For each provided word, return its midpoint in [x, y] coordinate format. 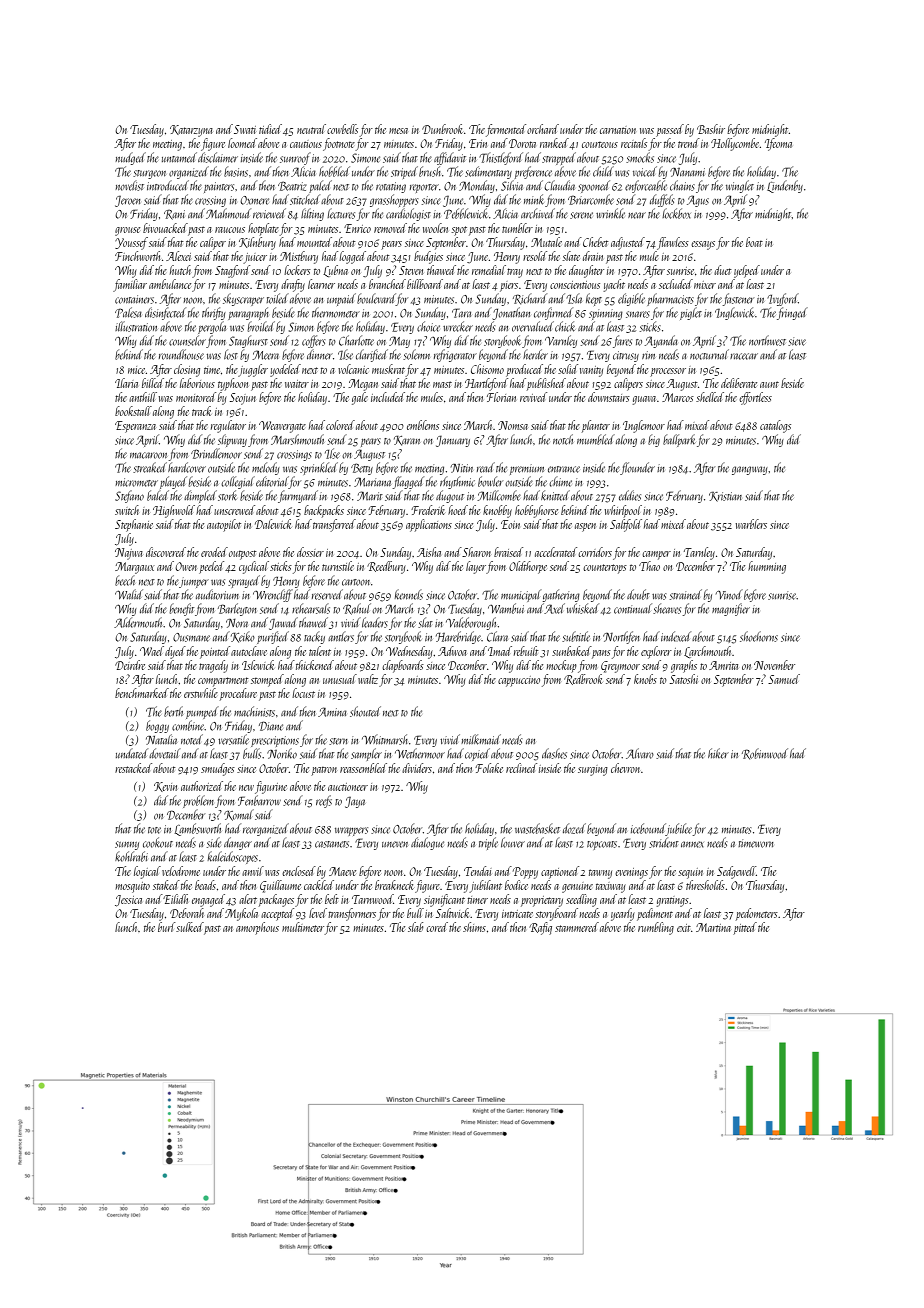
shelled [710, 397]
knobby [497, 511]
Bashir [711, 129]
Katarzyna [191, 131]
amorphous [257, 928]
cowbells [342, 129]
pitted [745, 928]
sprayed [244, 581]
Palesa [128, 312]
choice [428, 326]
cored [437, 927]
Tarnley [699, 553]
